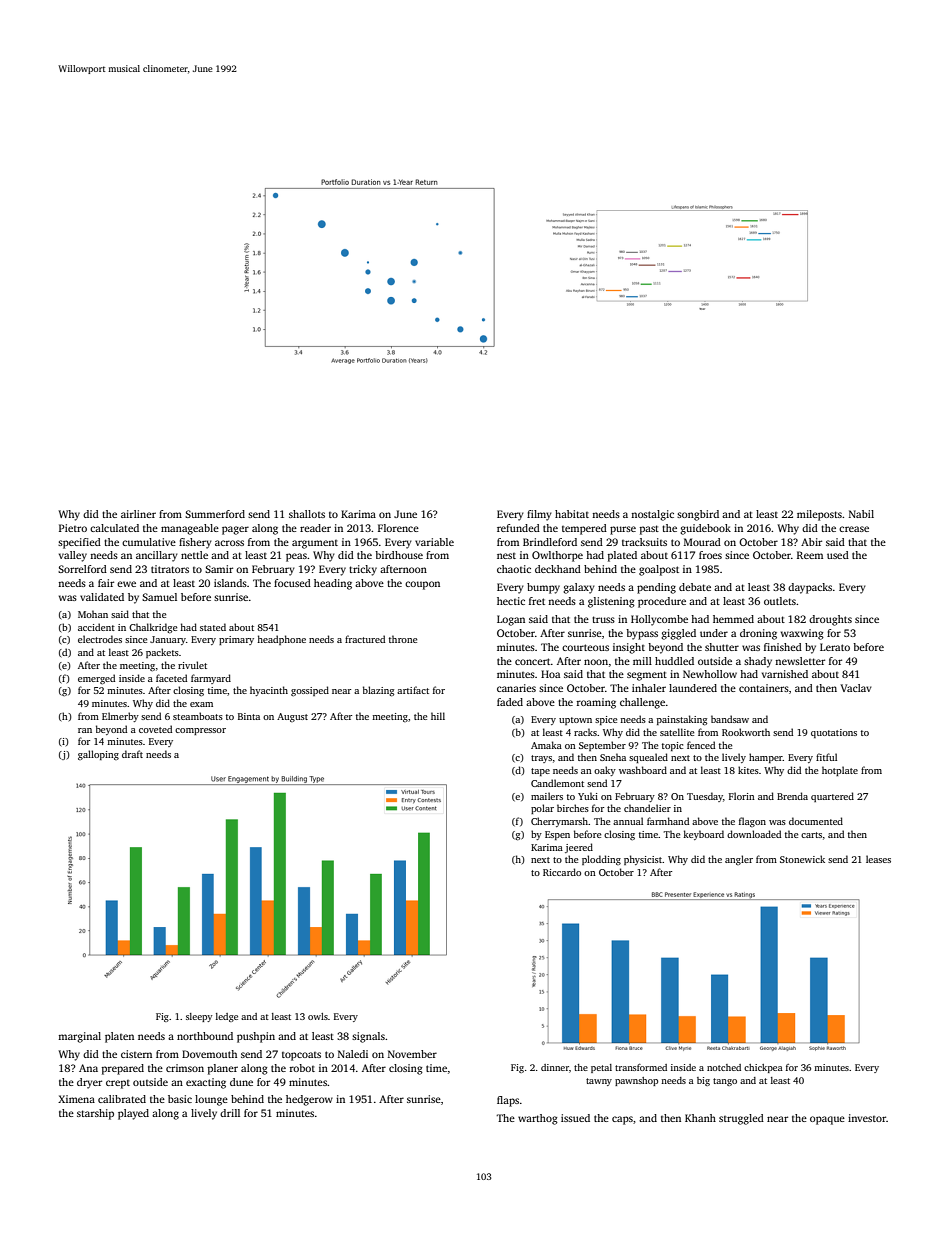 The height and width of the image is (1233, 952). What do you see at coordinates (678, 634) in the image?
I see `giggled` at bounding box center [678, 634].
